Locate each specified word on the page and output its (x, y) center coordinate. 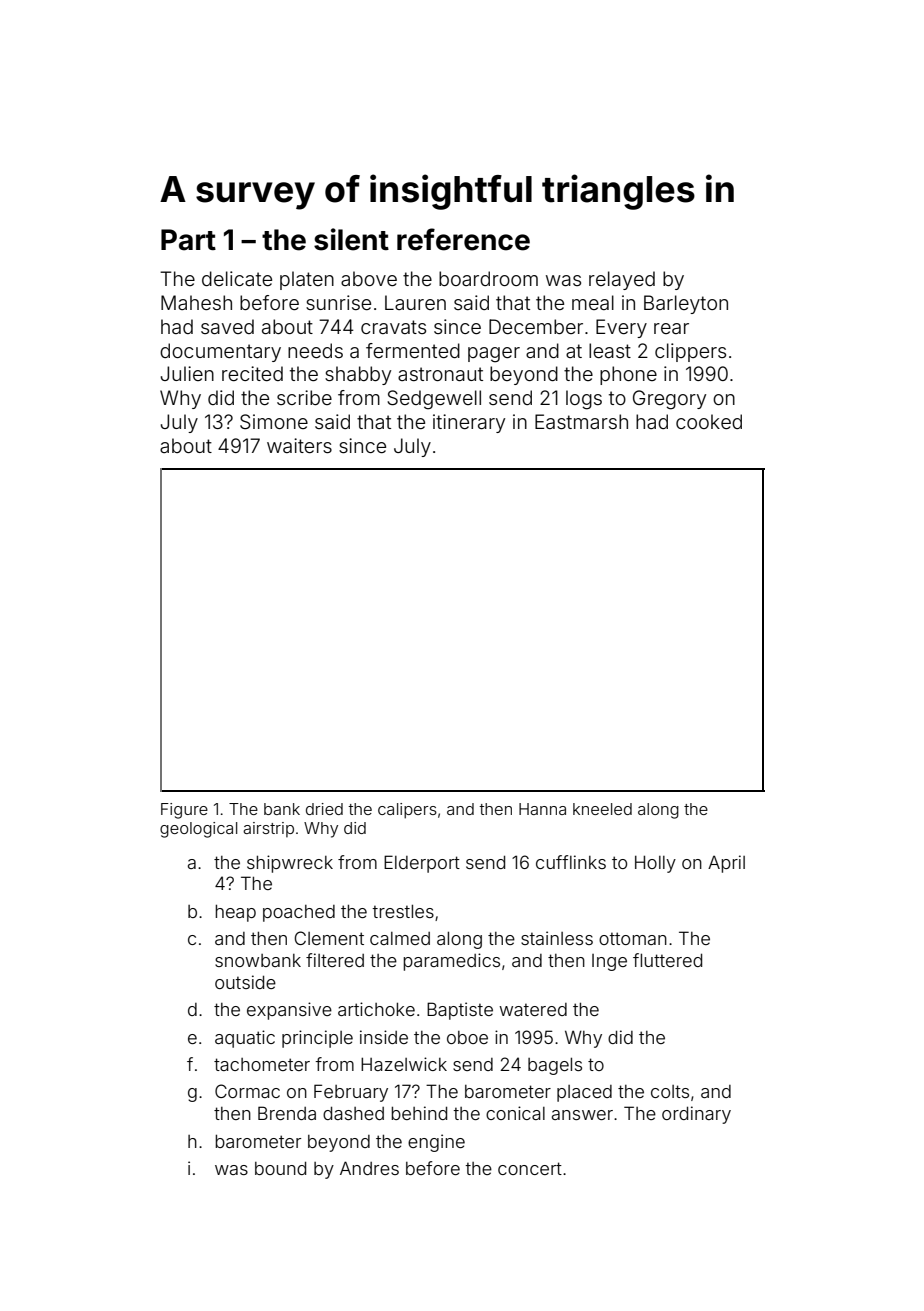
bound (280, 1168)
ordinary (696, 1115)
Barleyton (686, 304)
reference (463, 239)
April (726, 864)
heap (235, 913)
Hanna (542, 809)
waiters (299, 445)
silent (351, 239)
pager (494, 355)
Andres (369, 1168)
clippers (690, 352)
